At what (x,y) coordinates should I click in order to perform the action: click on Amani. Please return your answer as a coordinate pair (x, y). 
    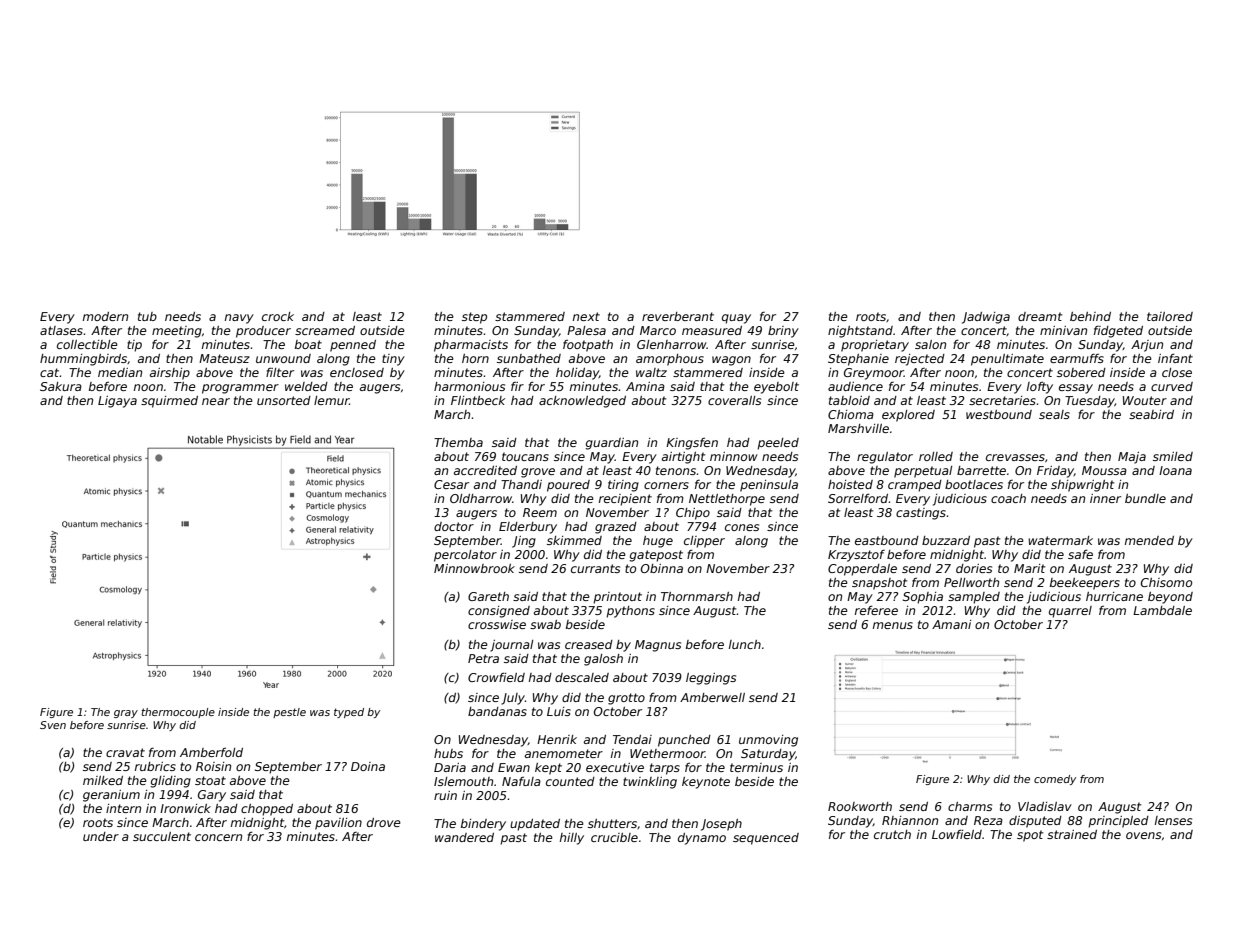
    Looking at the image, I should click on (951, 624).
